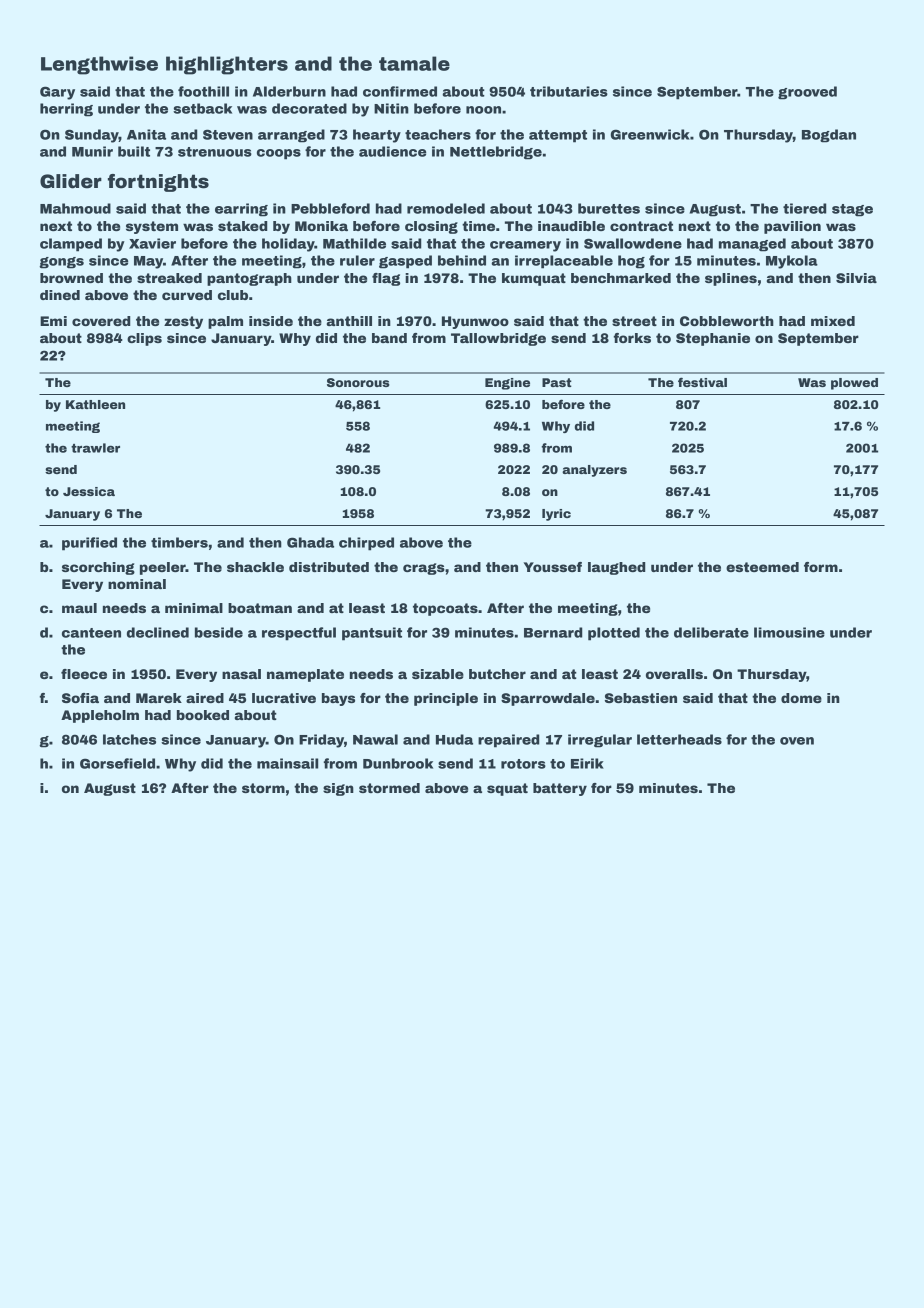 Image resolution: width=924 pixels, height=1308 pixels. I want to click on managed, so click(752, 245).
